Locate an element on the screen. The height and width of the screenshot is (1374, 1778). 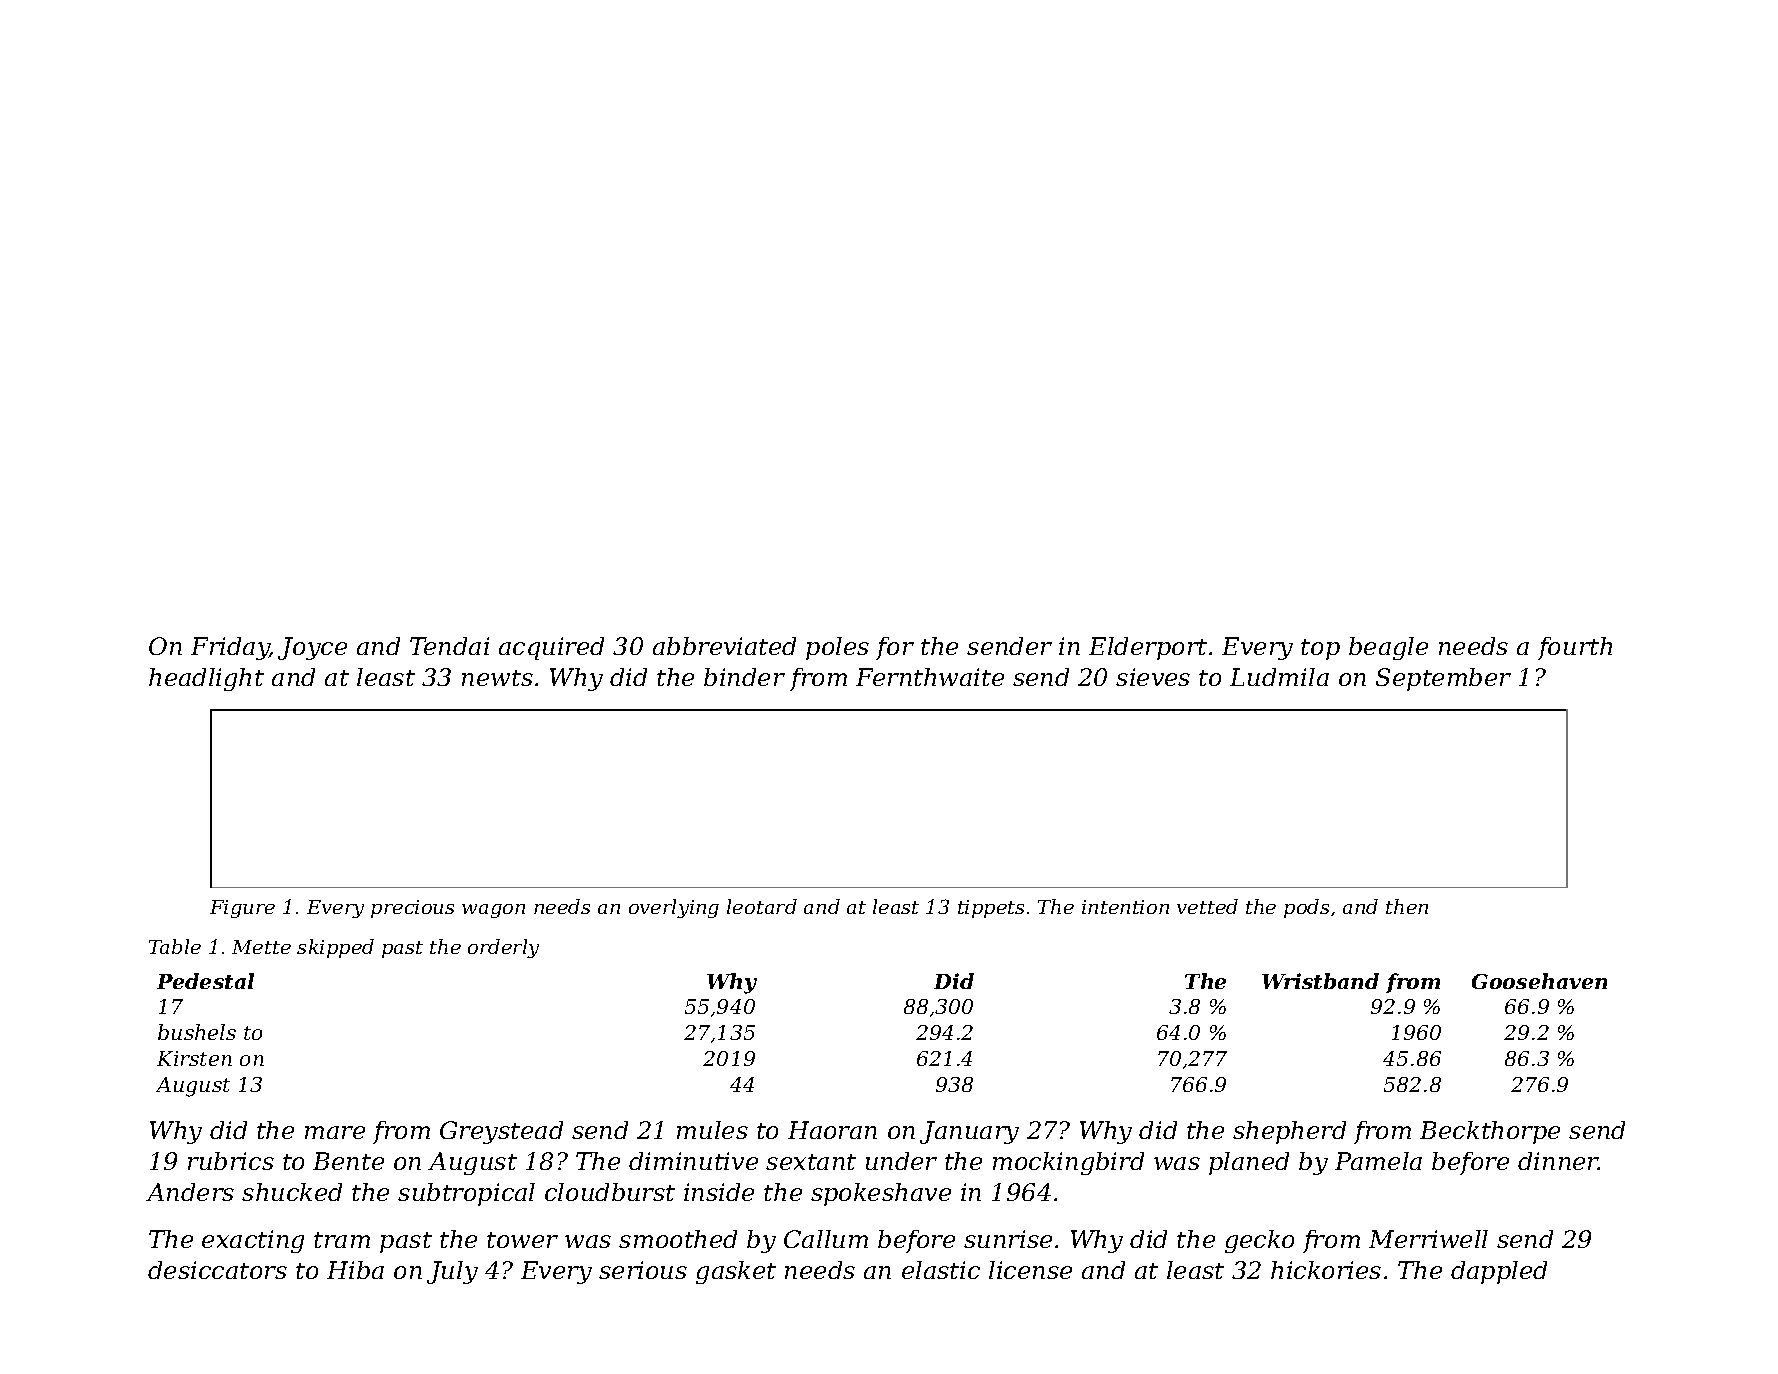
binder is located at coordinates (744, 677).
